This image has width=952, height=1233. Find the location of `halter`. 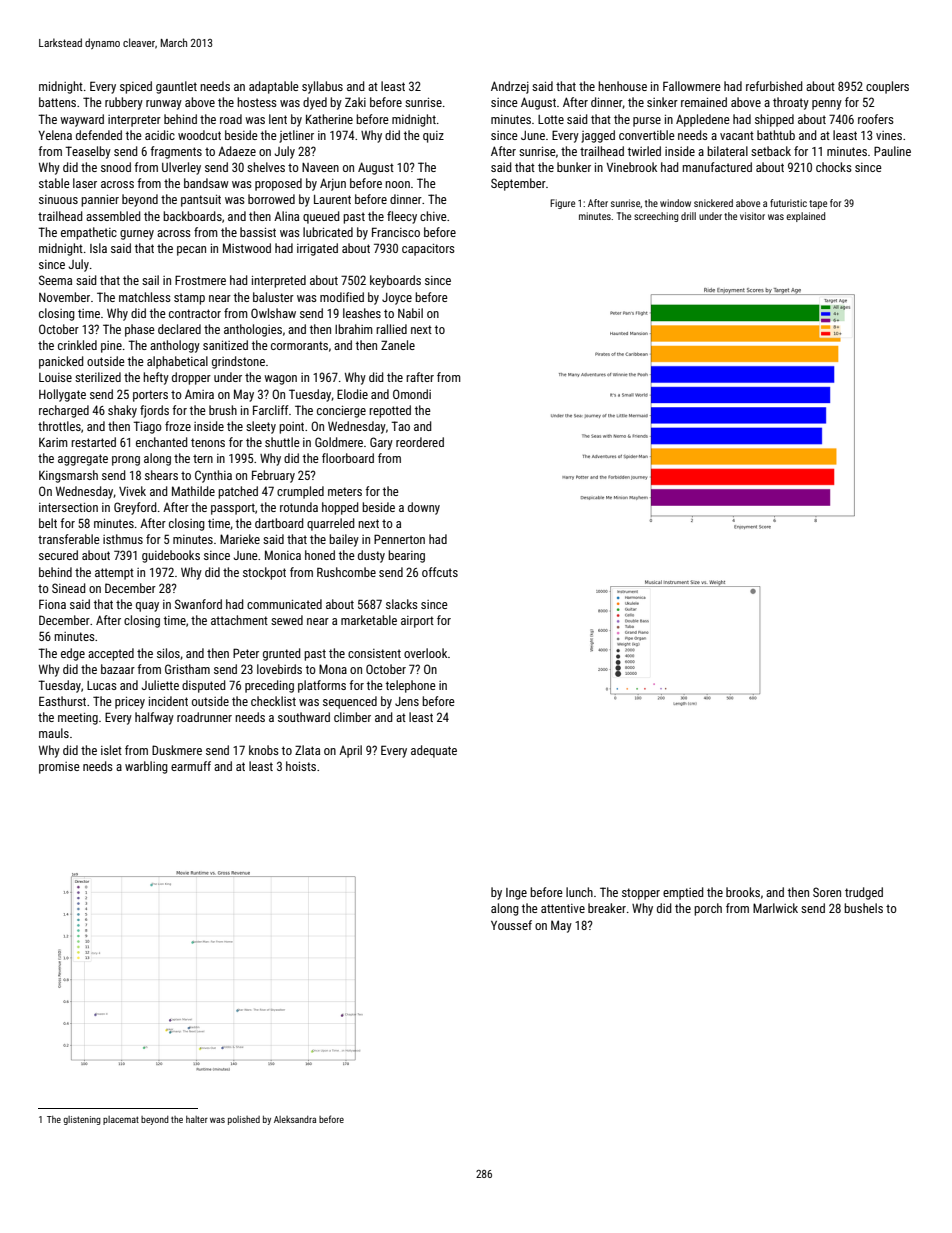

halter is located at coordinates (197, 1119).
